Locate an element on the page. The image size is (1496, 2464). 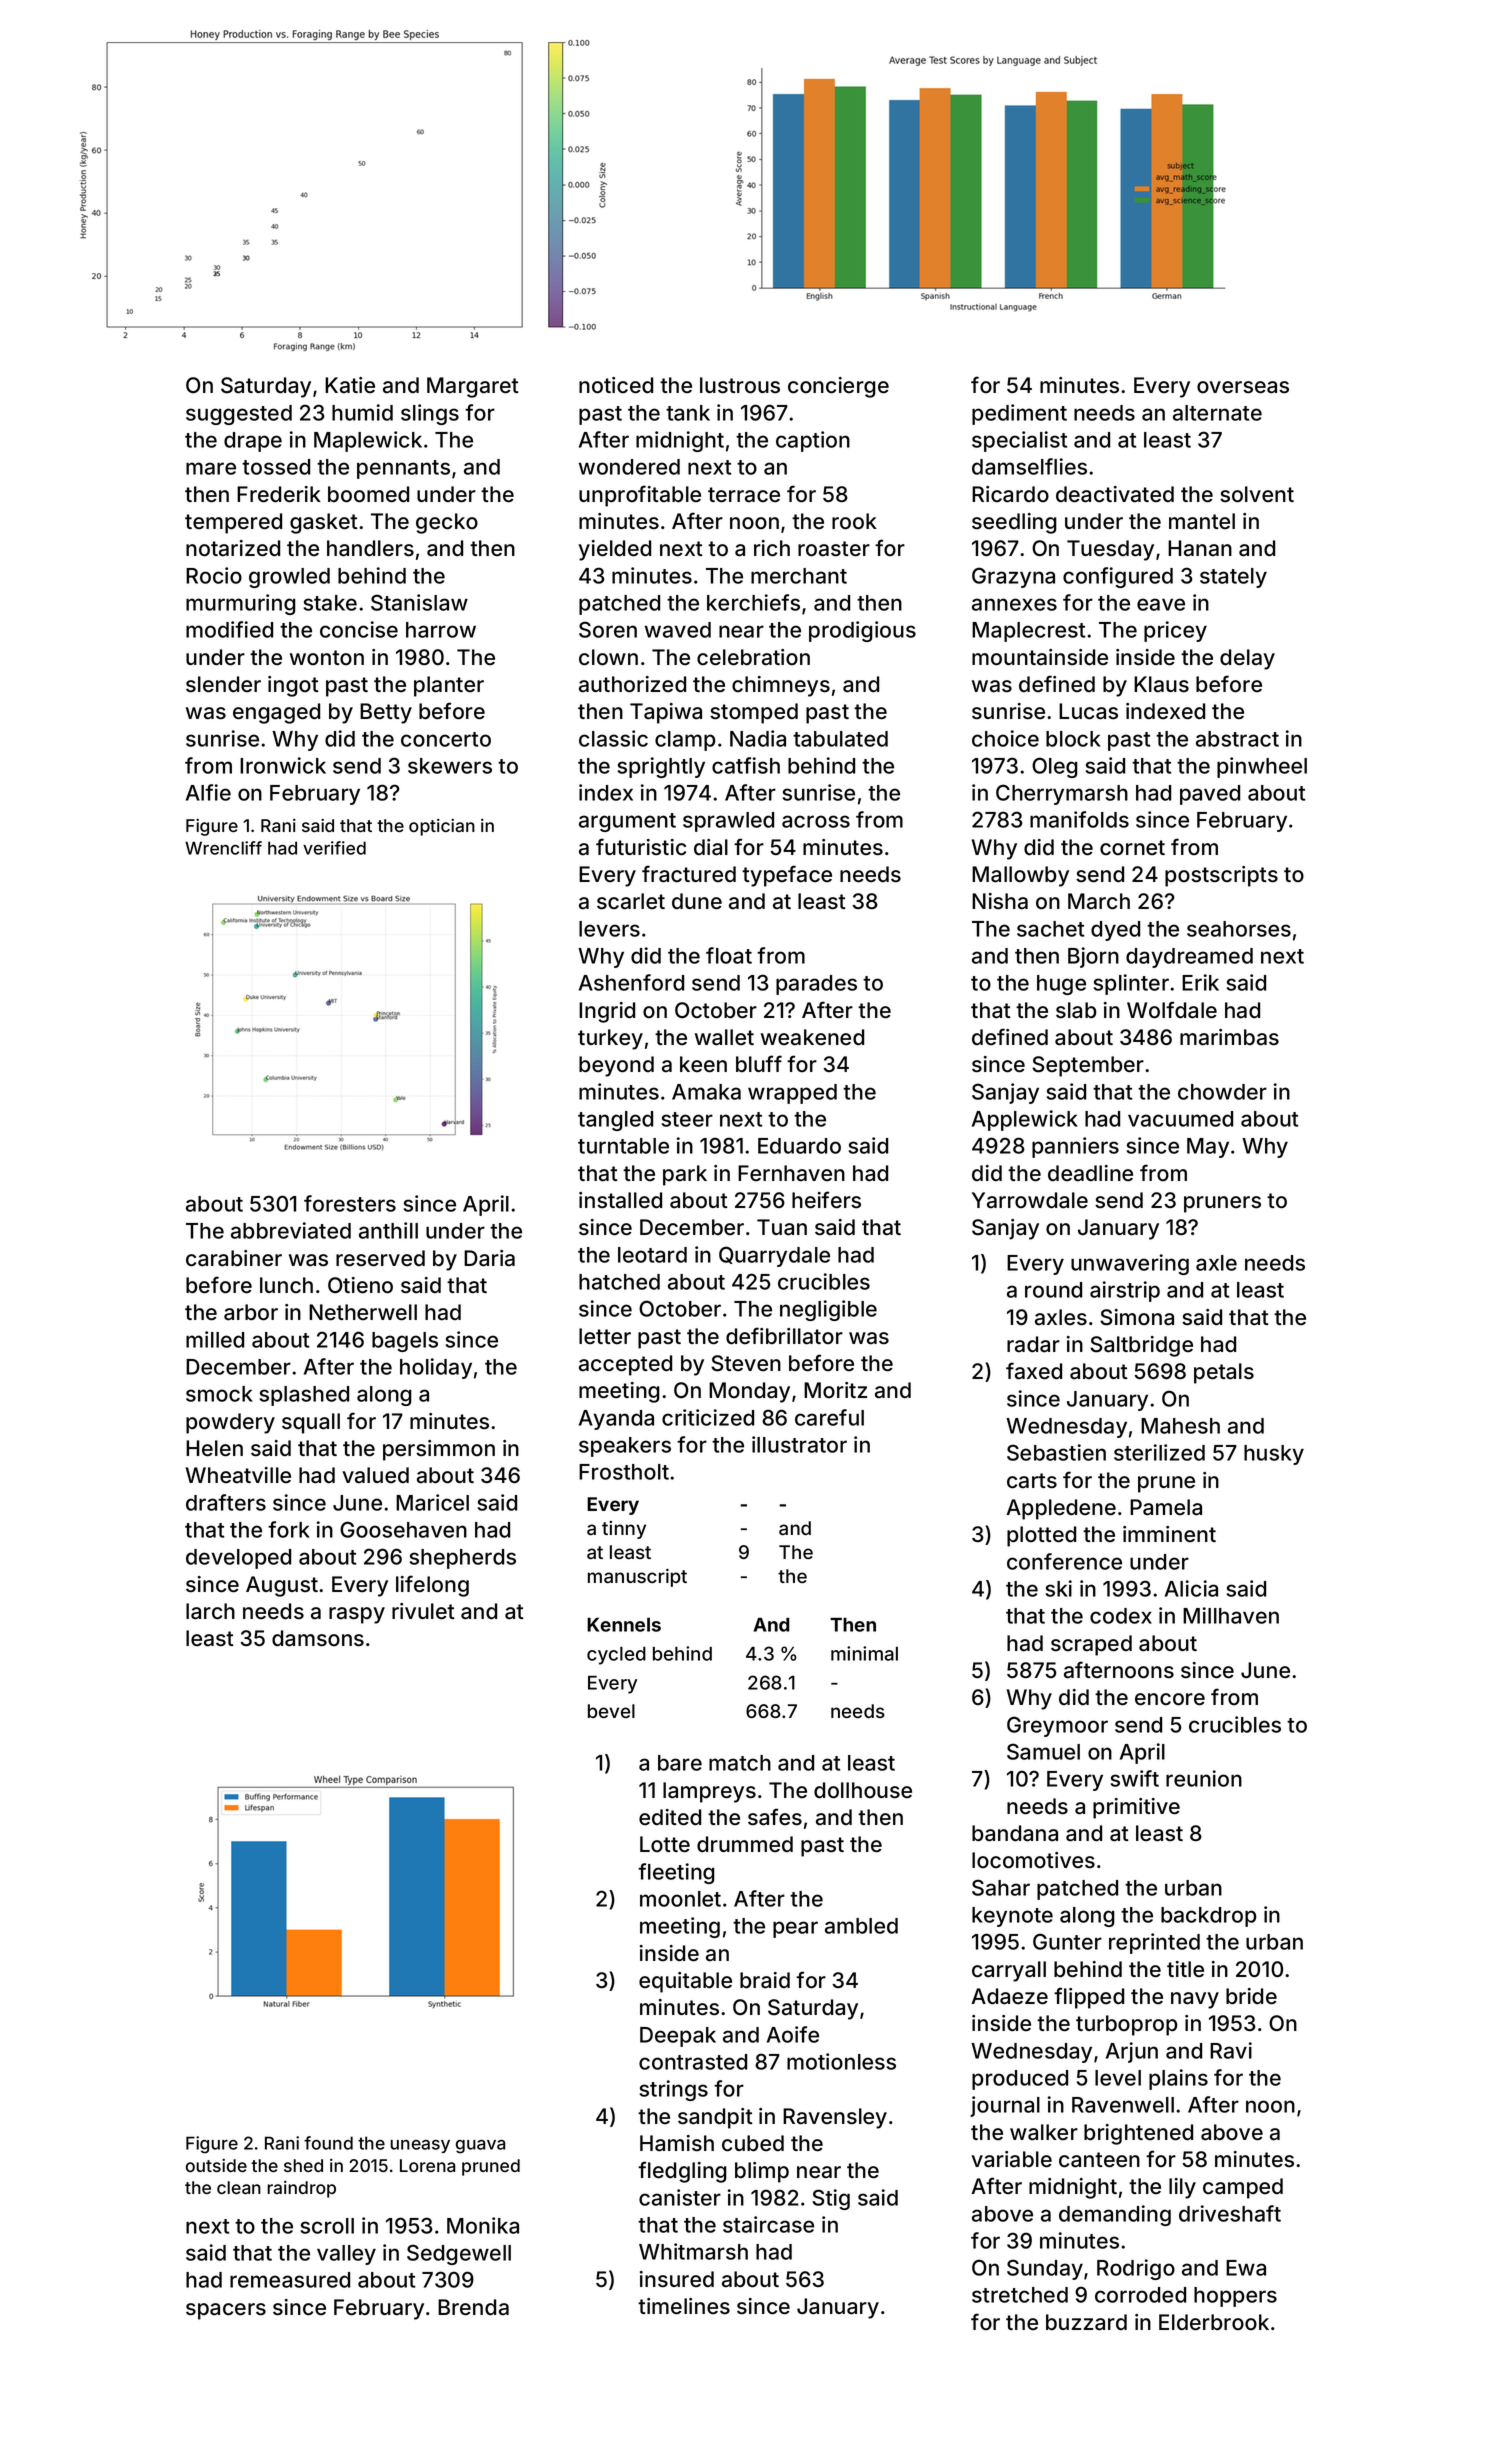
Moritz is located at coordinates (835, 1390).
